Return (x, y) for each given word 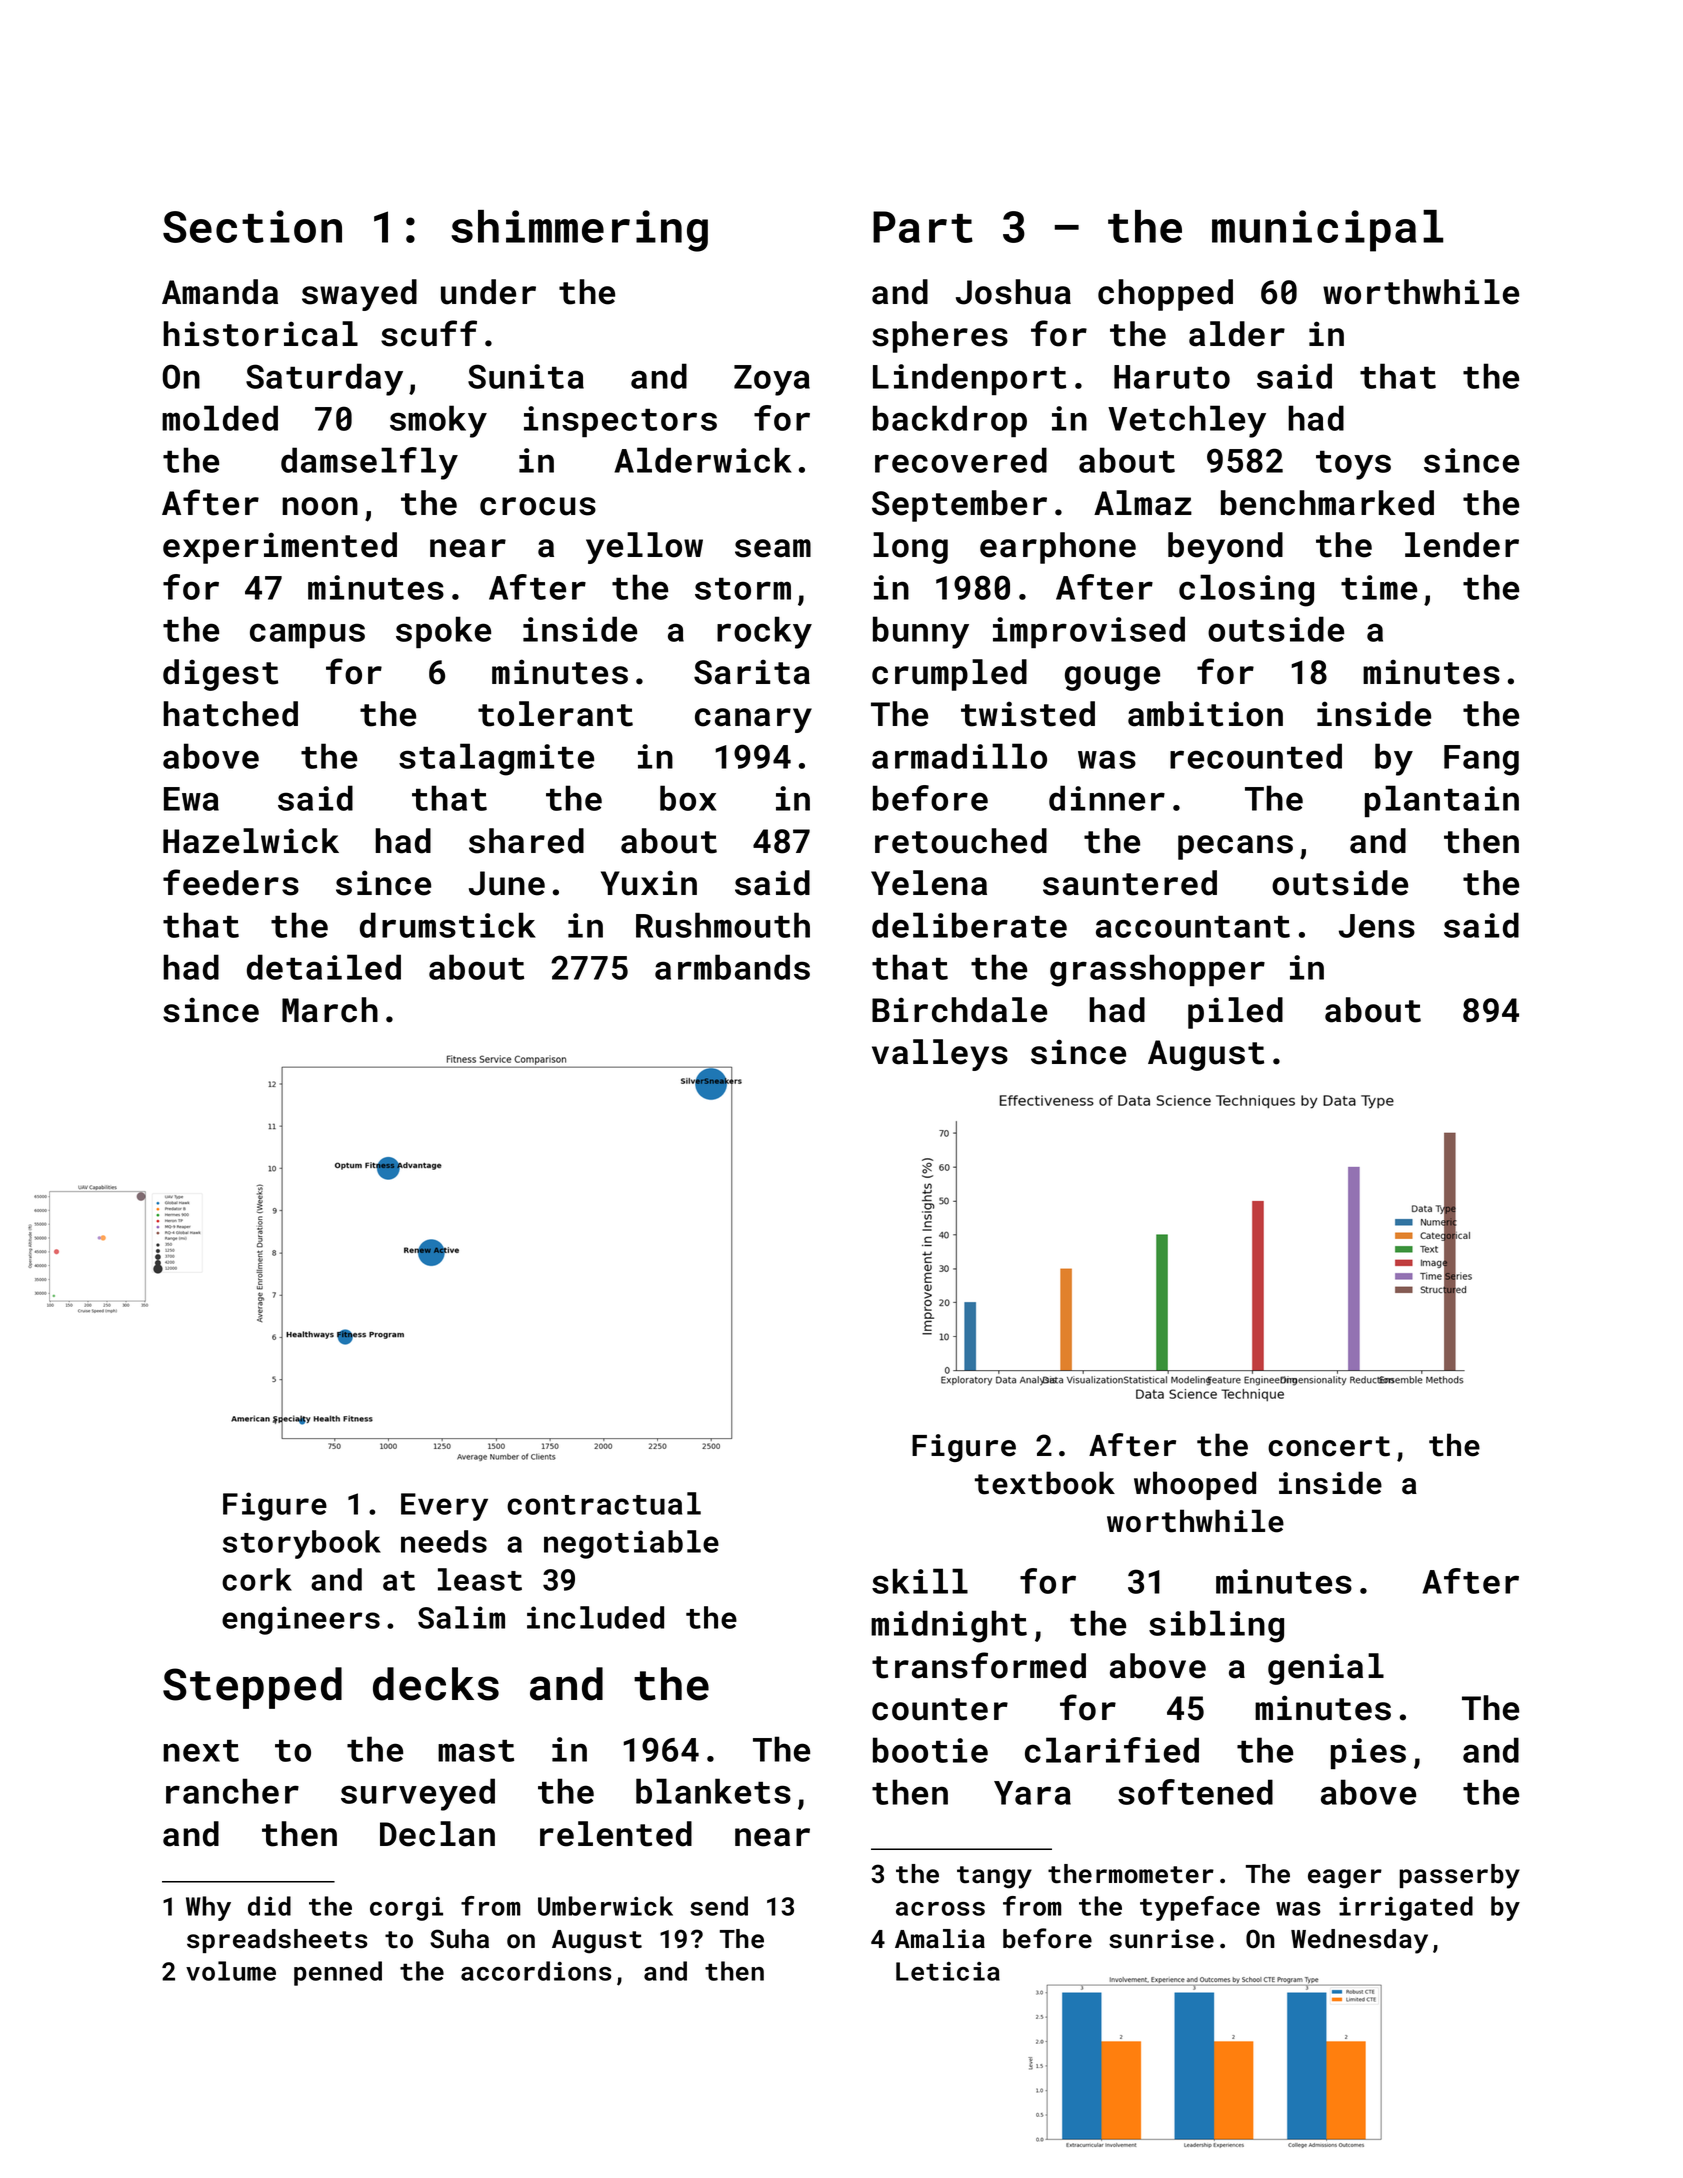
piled (1235, 1013)
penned (338, 1973)
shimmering (579, 231)
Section (252, 226)
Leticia (948, 1971)
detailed (324, 967)
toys (1353, 465)
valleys (940, 1055)
